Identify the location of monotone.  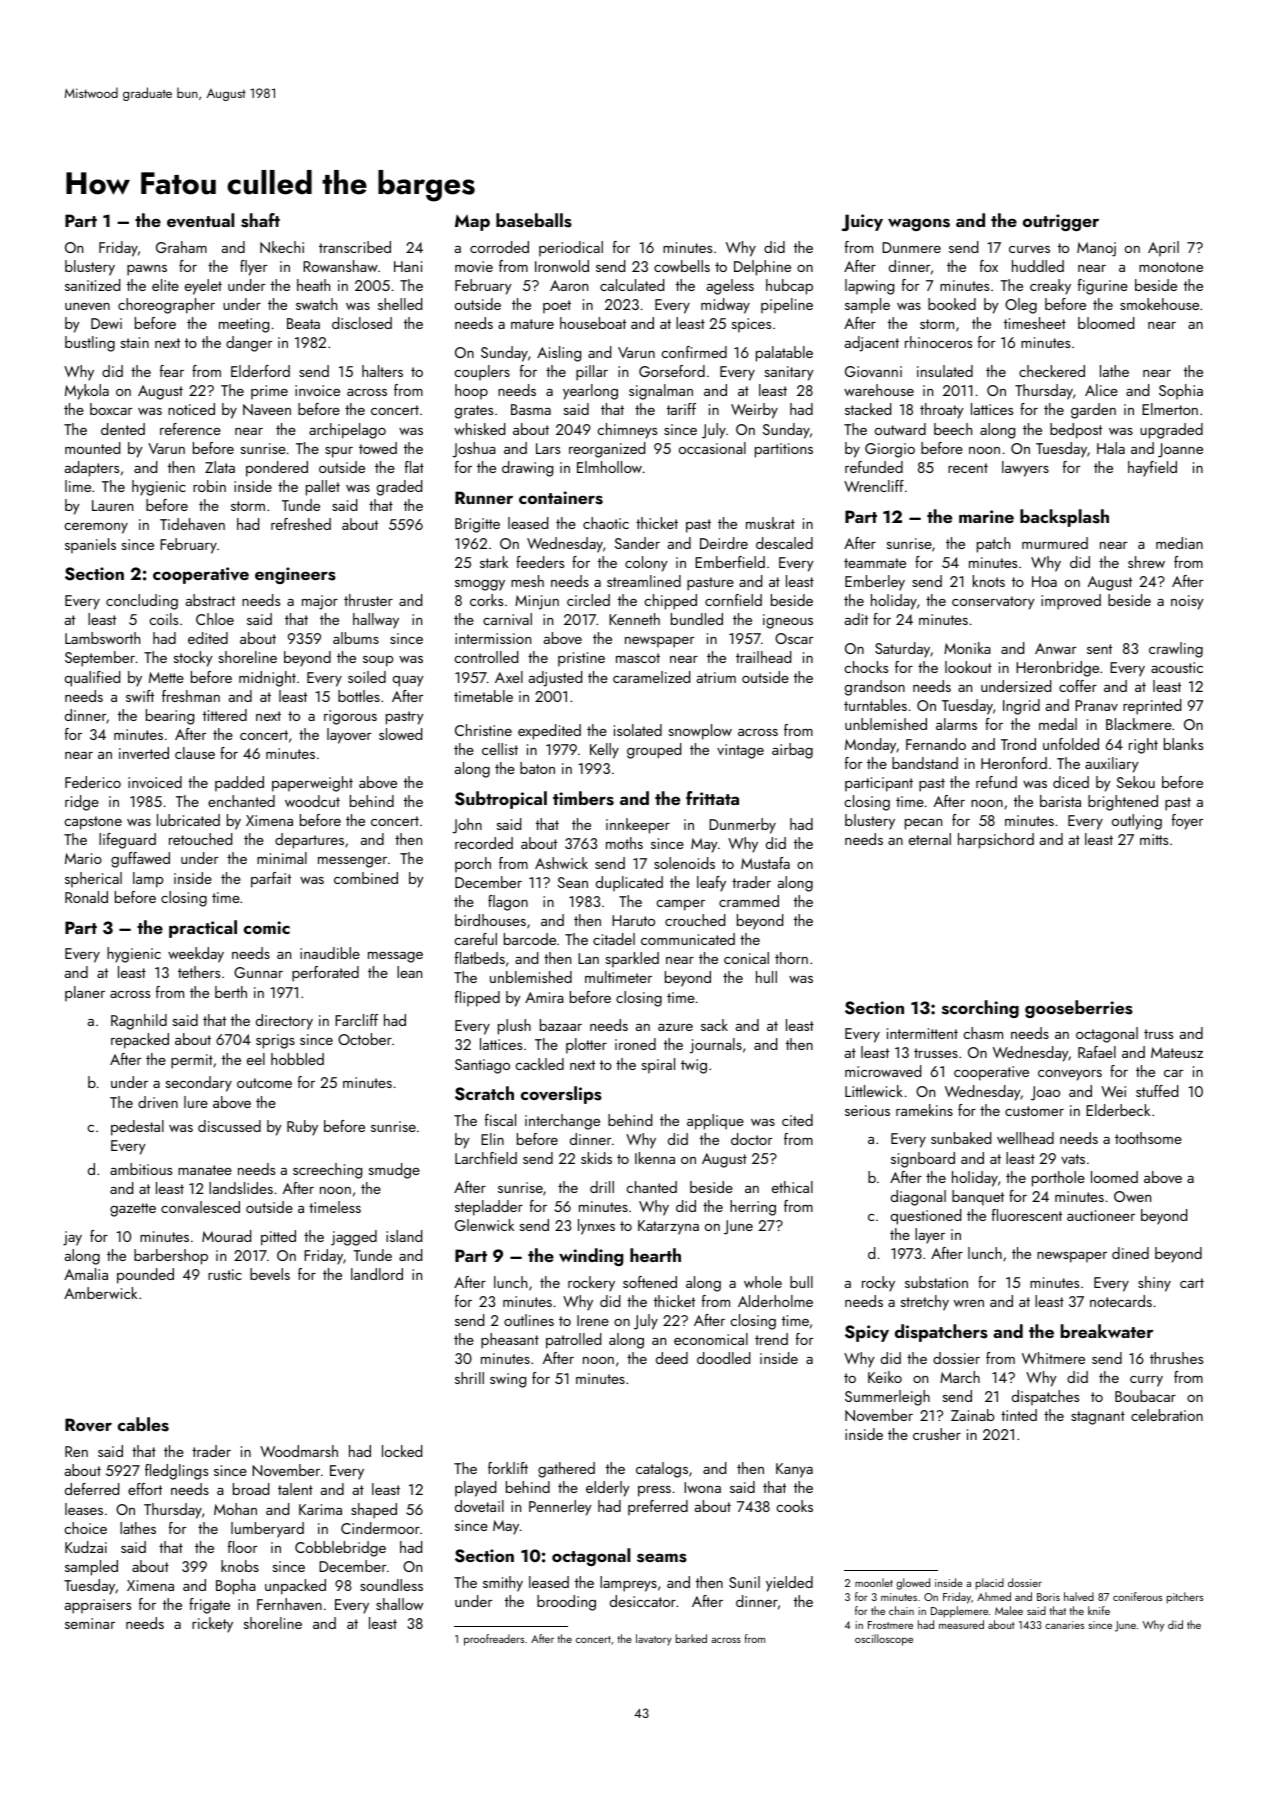
(1171, 267).
